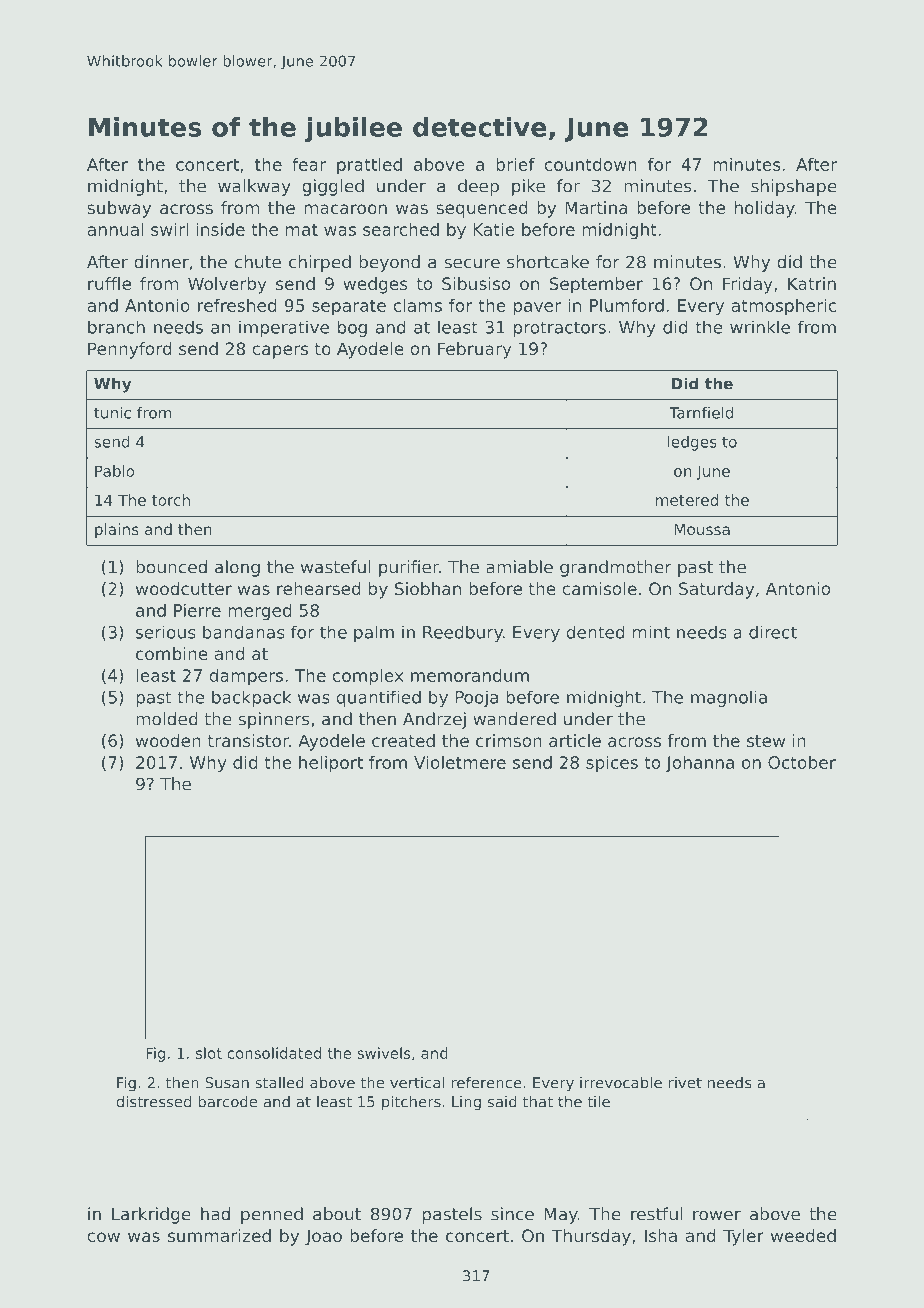 The image size is (924, 1308). I want to click on inside, so click(220, 229).
